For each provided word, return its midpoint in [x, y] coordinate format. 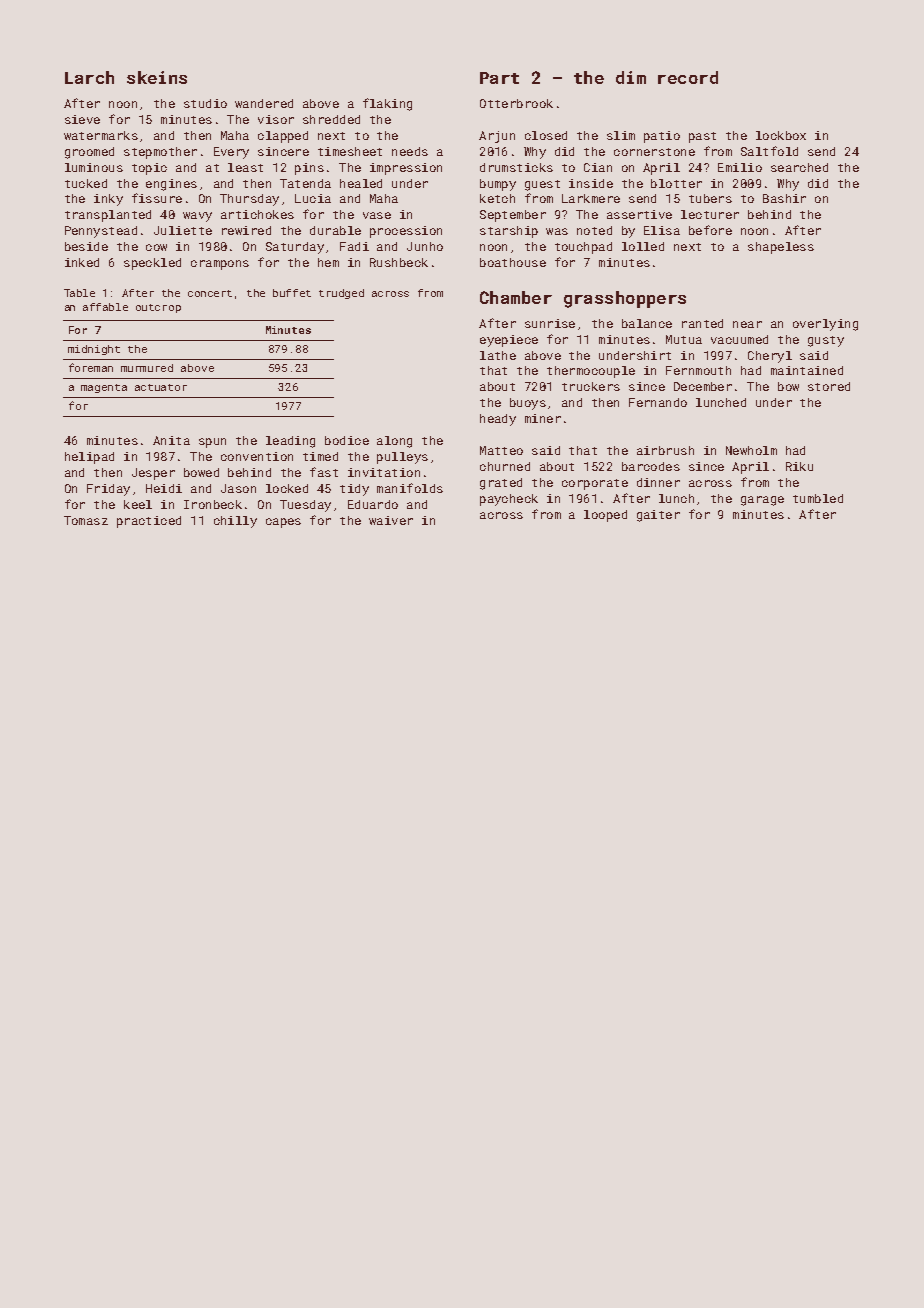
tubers [710, 198]
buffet [292, 293]
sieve [82, 119]
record [688, 77]
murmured [147, 368]
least [245, 167]
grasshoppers [625, 299]
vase [377, 215]
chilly [235, 522]
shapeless [781, 248]
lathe [498, 355]
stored [829, 386]
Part [499, 78]
